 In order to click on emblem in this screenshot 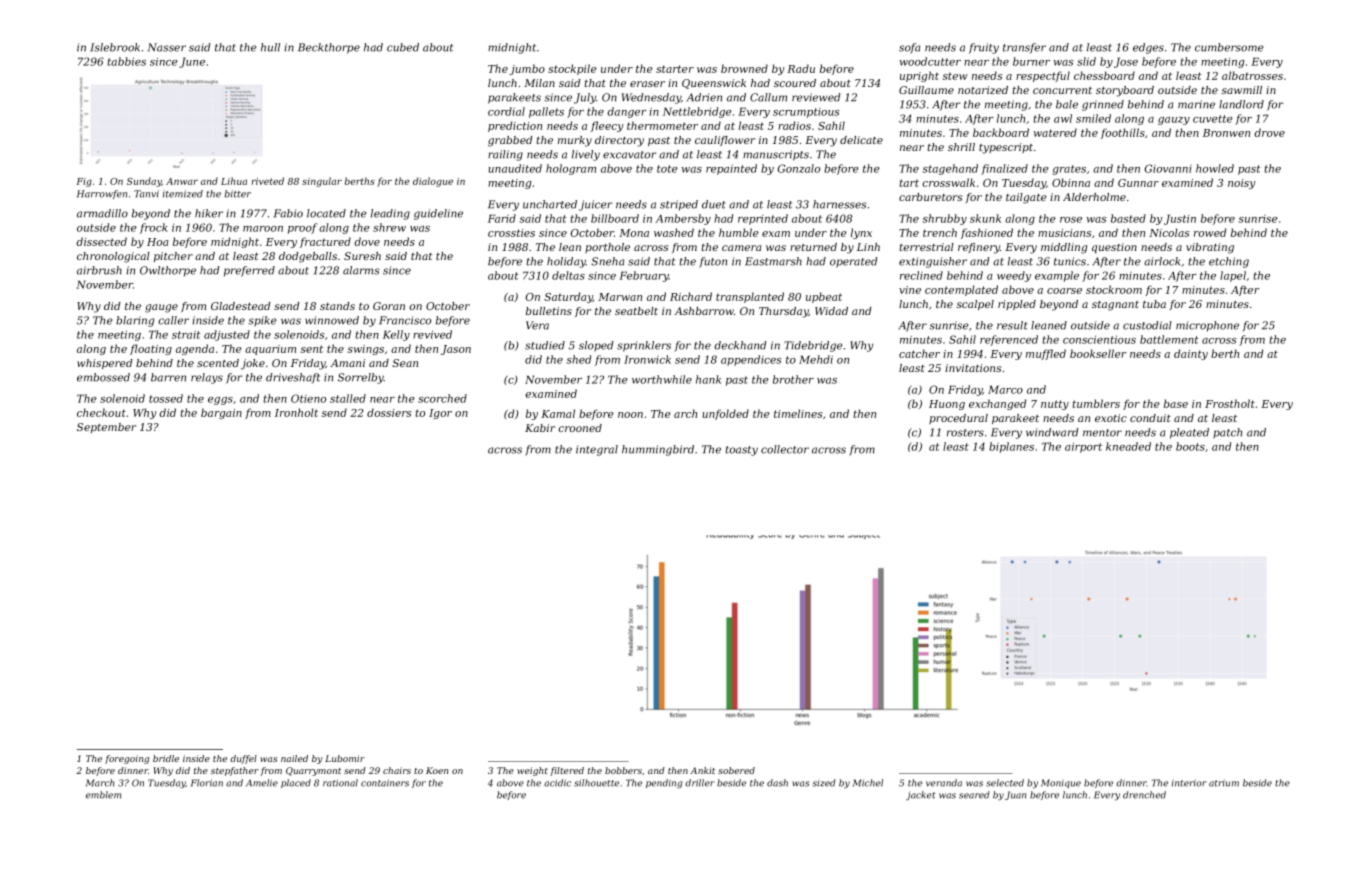, I will do `click(103, 795)`.
